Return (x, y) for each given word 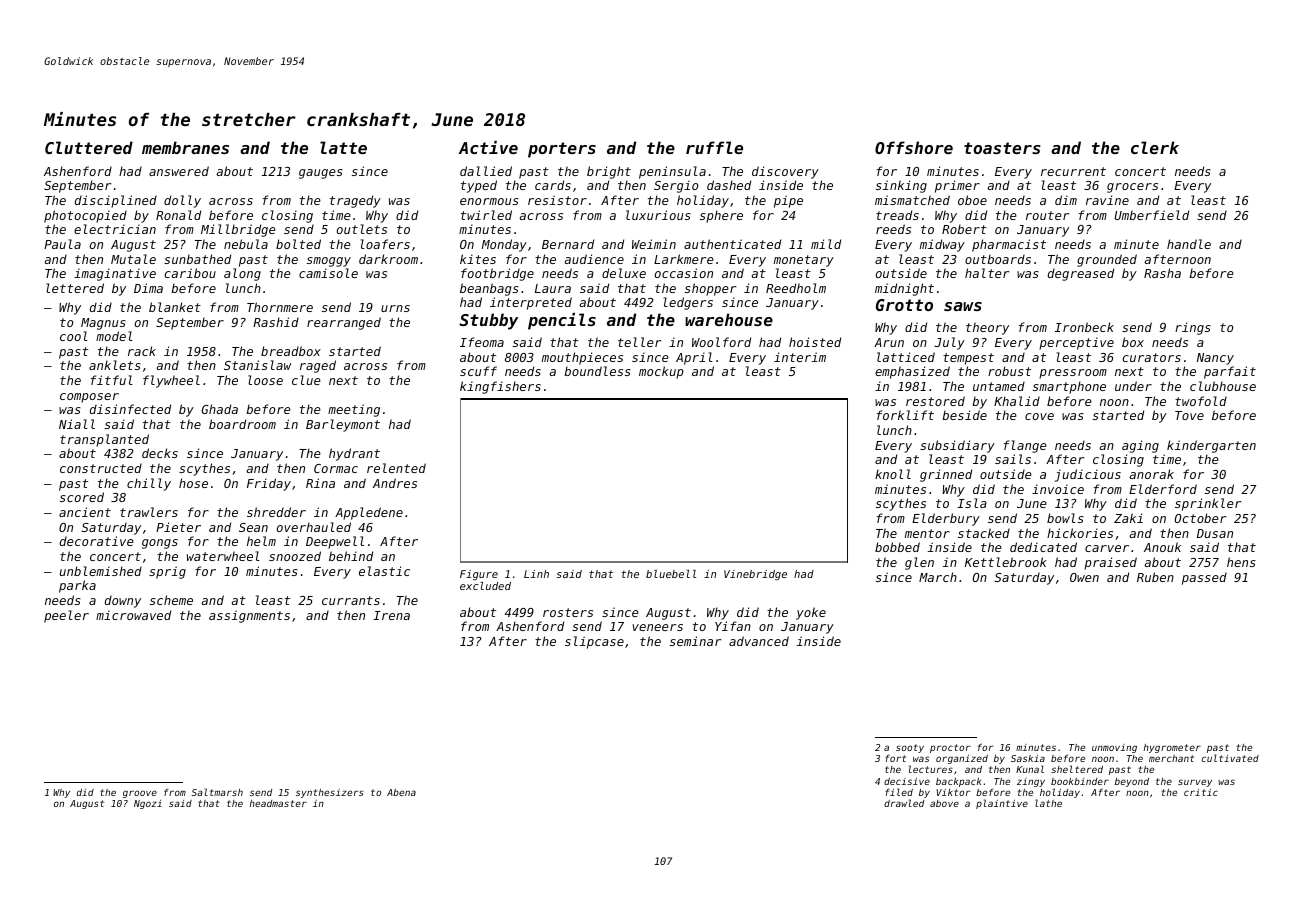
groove (140, 794)
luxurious (658, 215)
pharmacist (1009, 245)
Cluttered (89, 147)
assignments (249, 616)
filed (899, 792)
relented (396, 468)
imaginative (115, 274)
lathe (1048, 803)
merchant (1171, 758)
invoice (1058, 489)
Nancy (1215, 359)
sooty (910, 748)
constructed (101, 468)
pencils (562, 321)
